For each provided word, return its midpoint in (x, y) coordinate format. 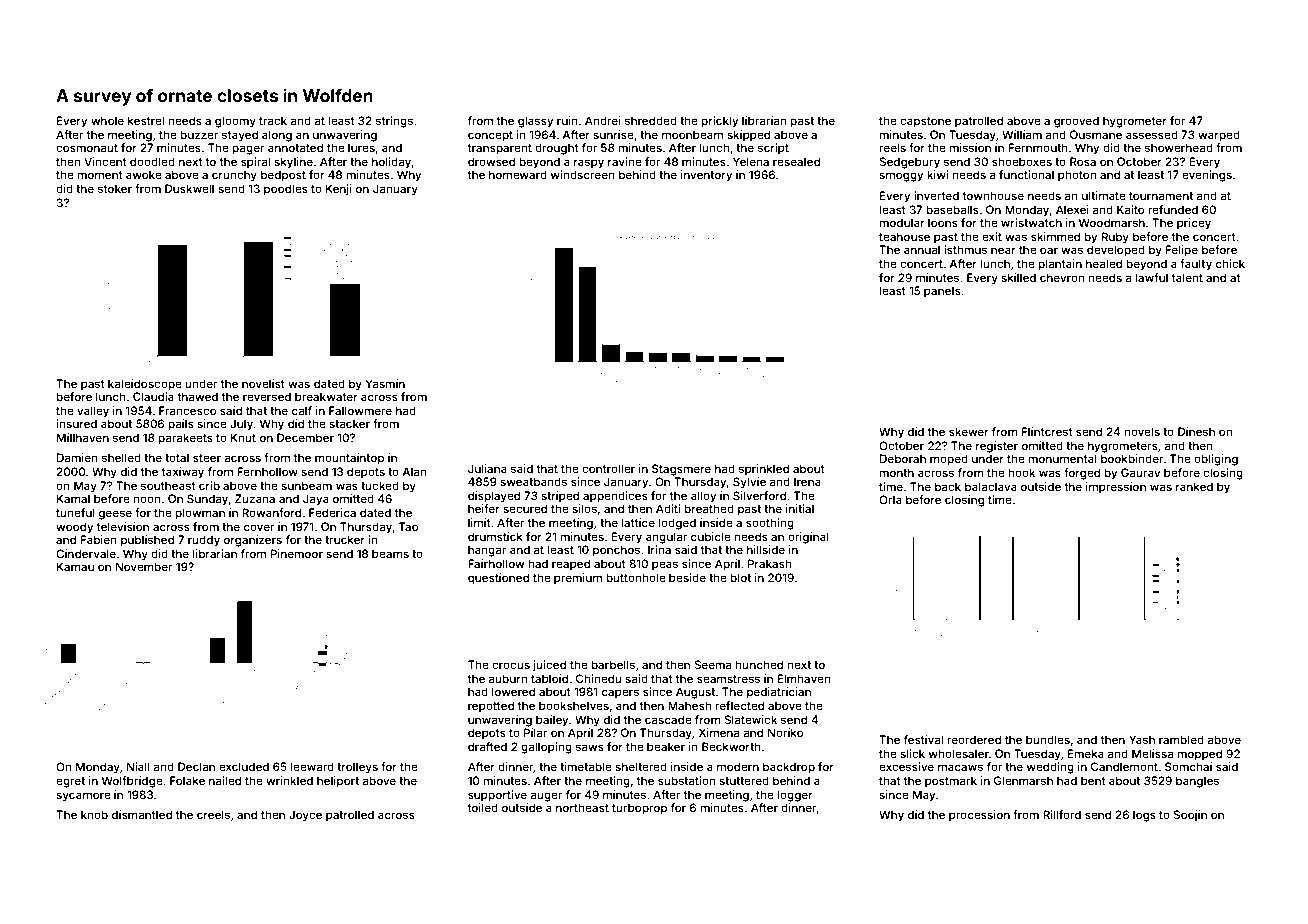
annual (922, 249)
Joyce (305, 816)
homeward (518, 174)
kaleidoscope (145, 385)
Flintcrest (1047, 431)
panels (942, 292)
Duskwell (189, 188)
